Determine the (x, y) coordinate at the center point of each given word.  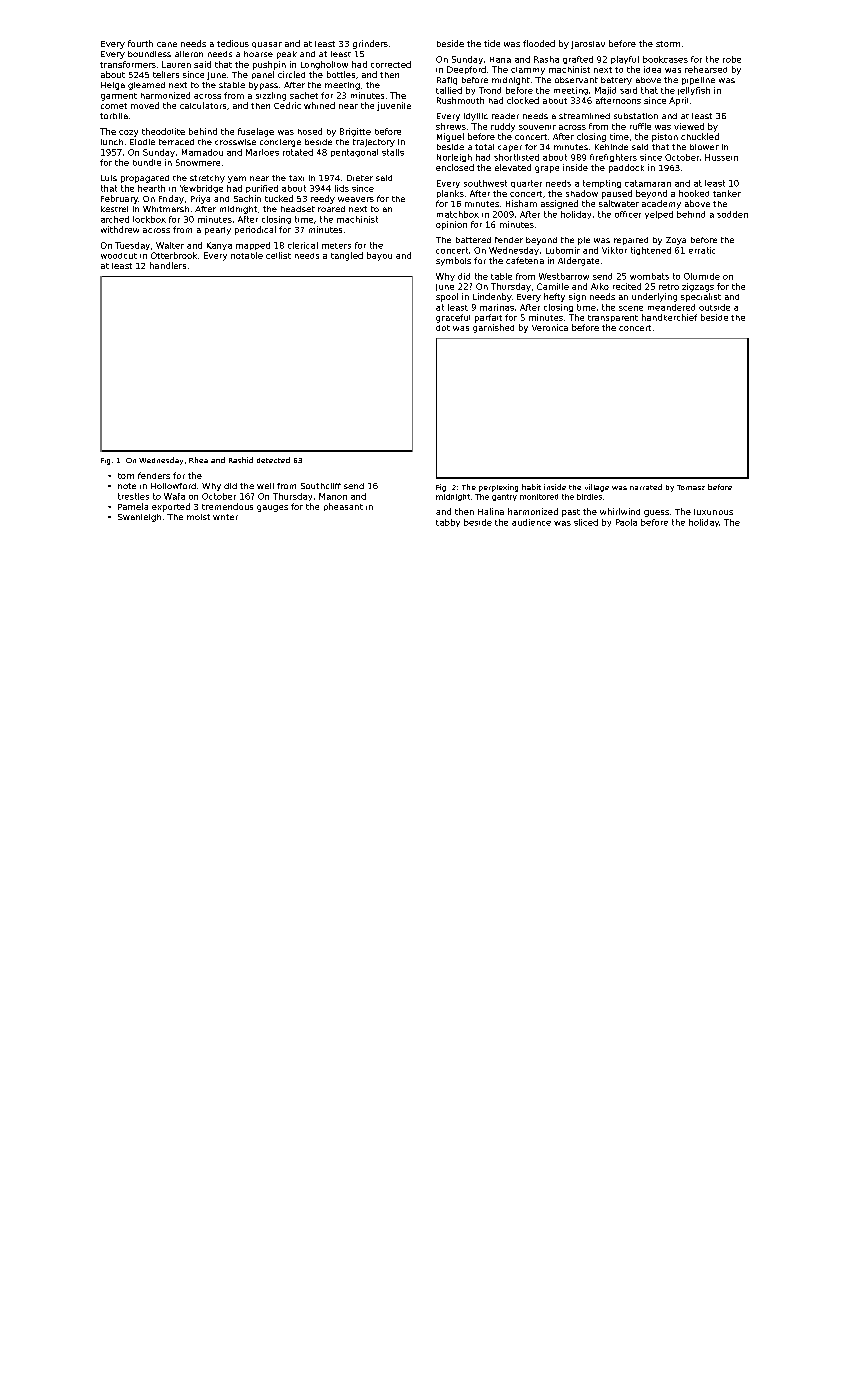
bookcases (665, 59)
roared (331, 209)
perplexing (498, 488)
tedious (233, 43)
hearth (151, 188)
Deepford (466, 70)
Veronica (550, 327)
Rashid (241, 460)
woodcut (119, 256)
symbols (453, 261)
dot (443, 328)
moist (198, 517)
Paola (626, 522)
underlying (654, 297)
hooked (694, 193)
